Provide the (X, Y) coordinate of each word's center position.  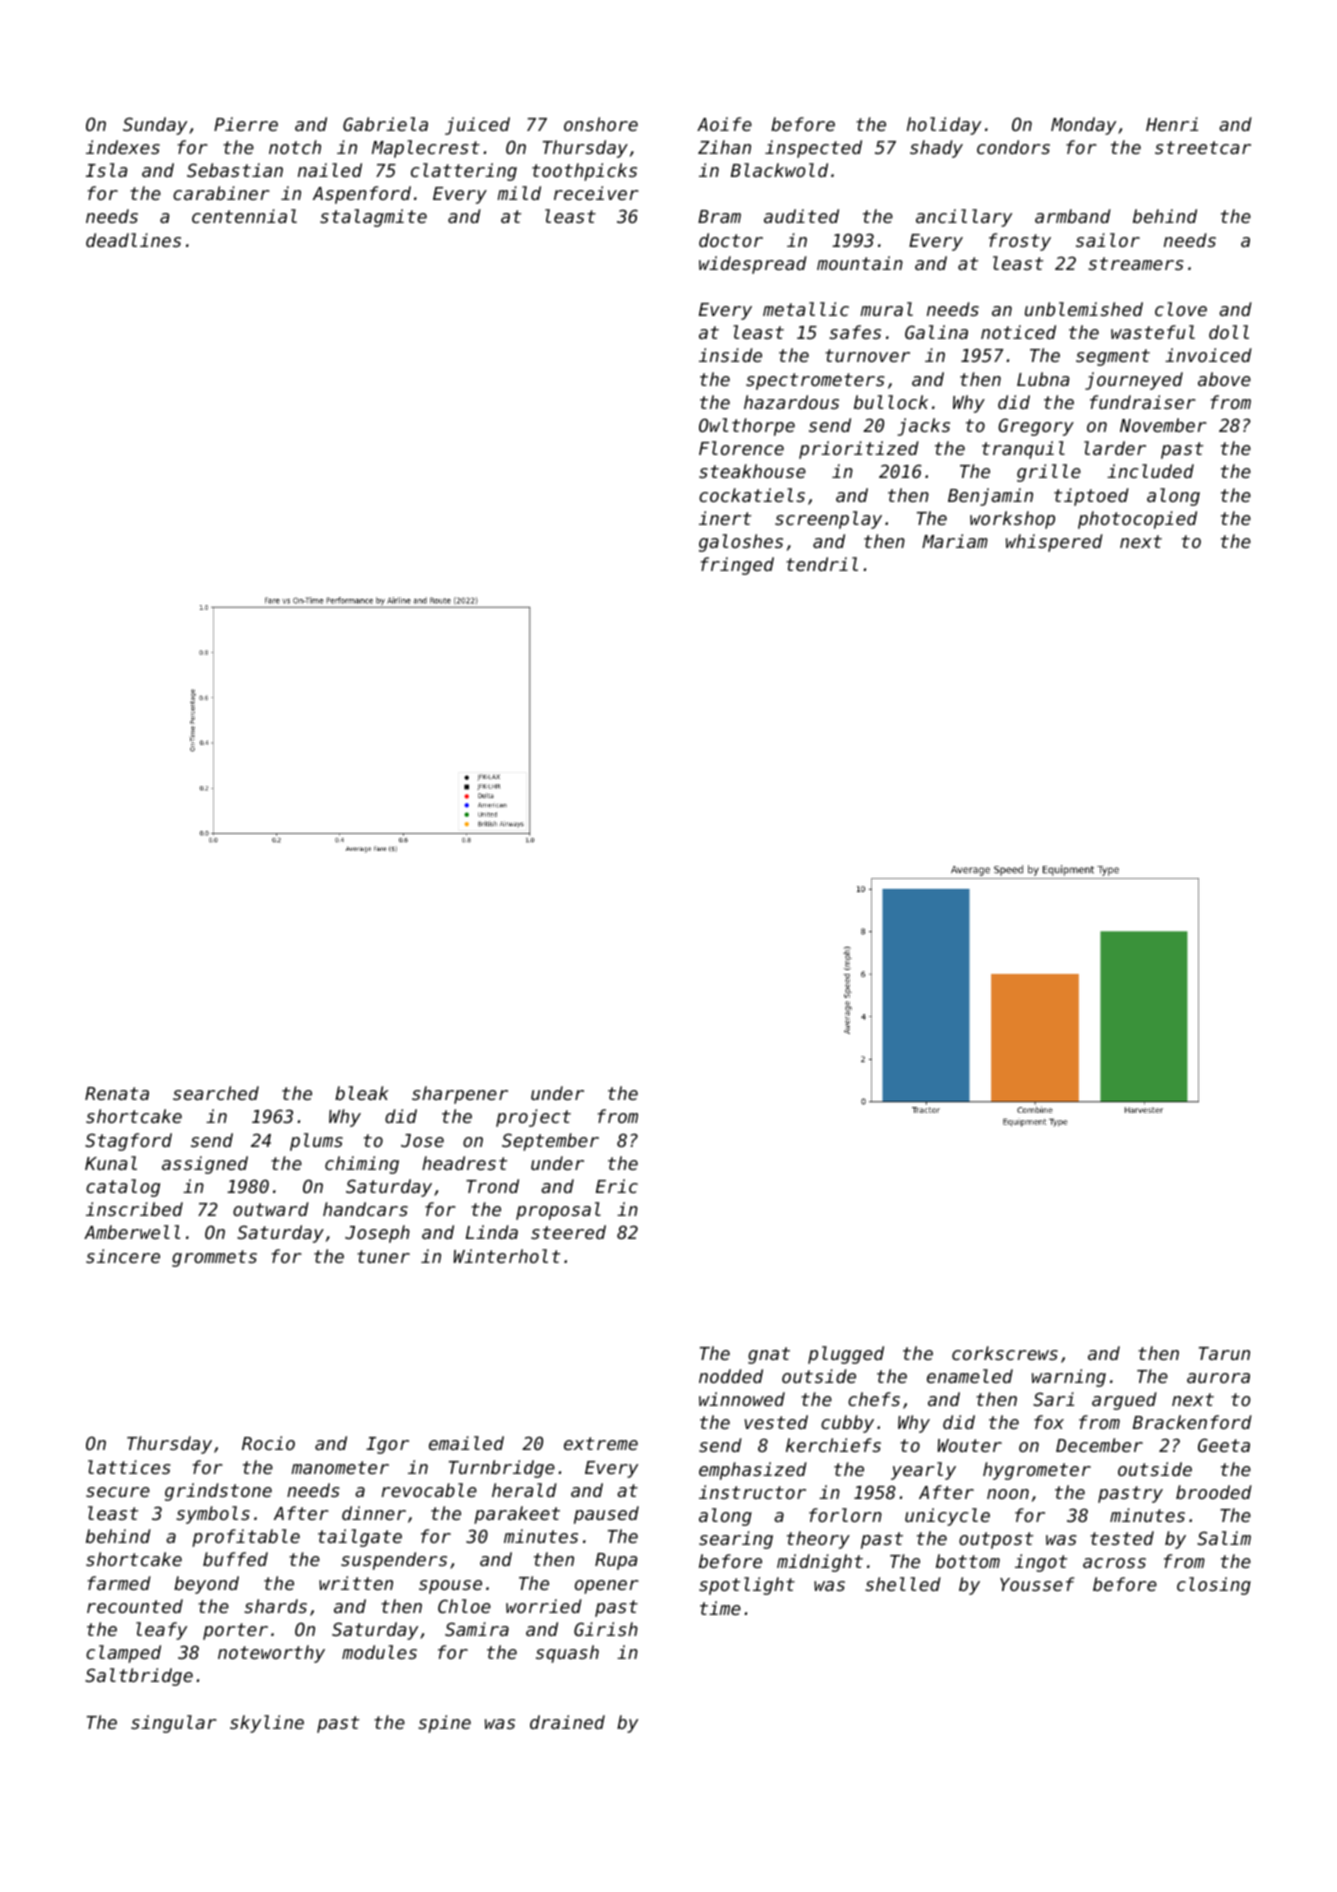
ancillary (964, 218)
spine (444, 1724)
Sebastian (235, 170)
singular (174, 1724)
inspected (813, 149)
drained (567, 1722)
